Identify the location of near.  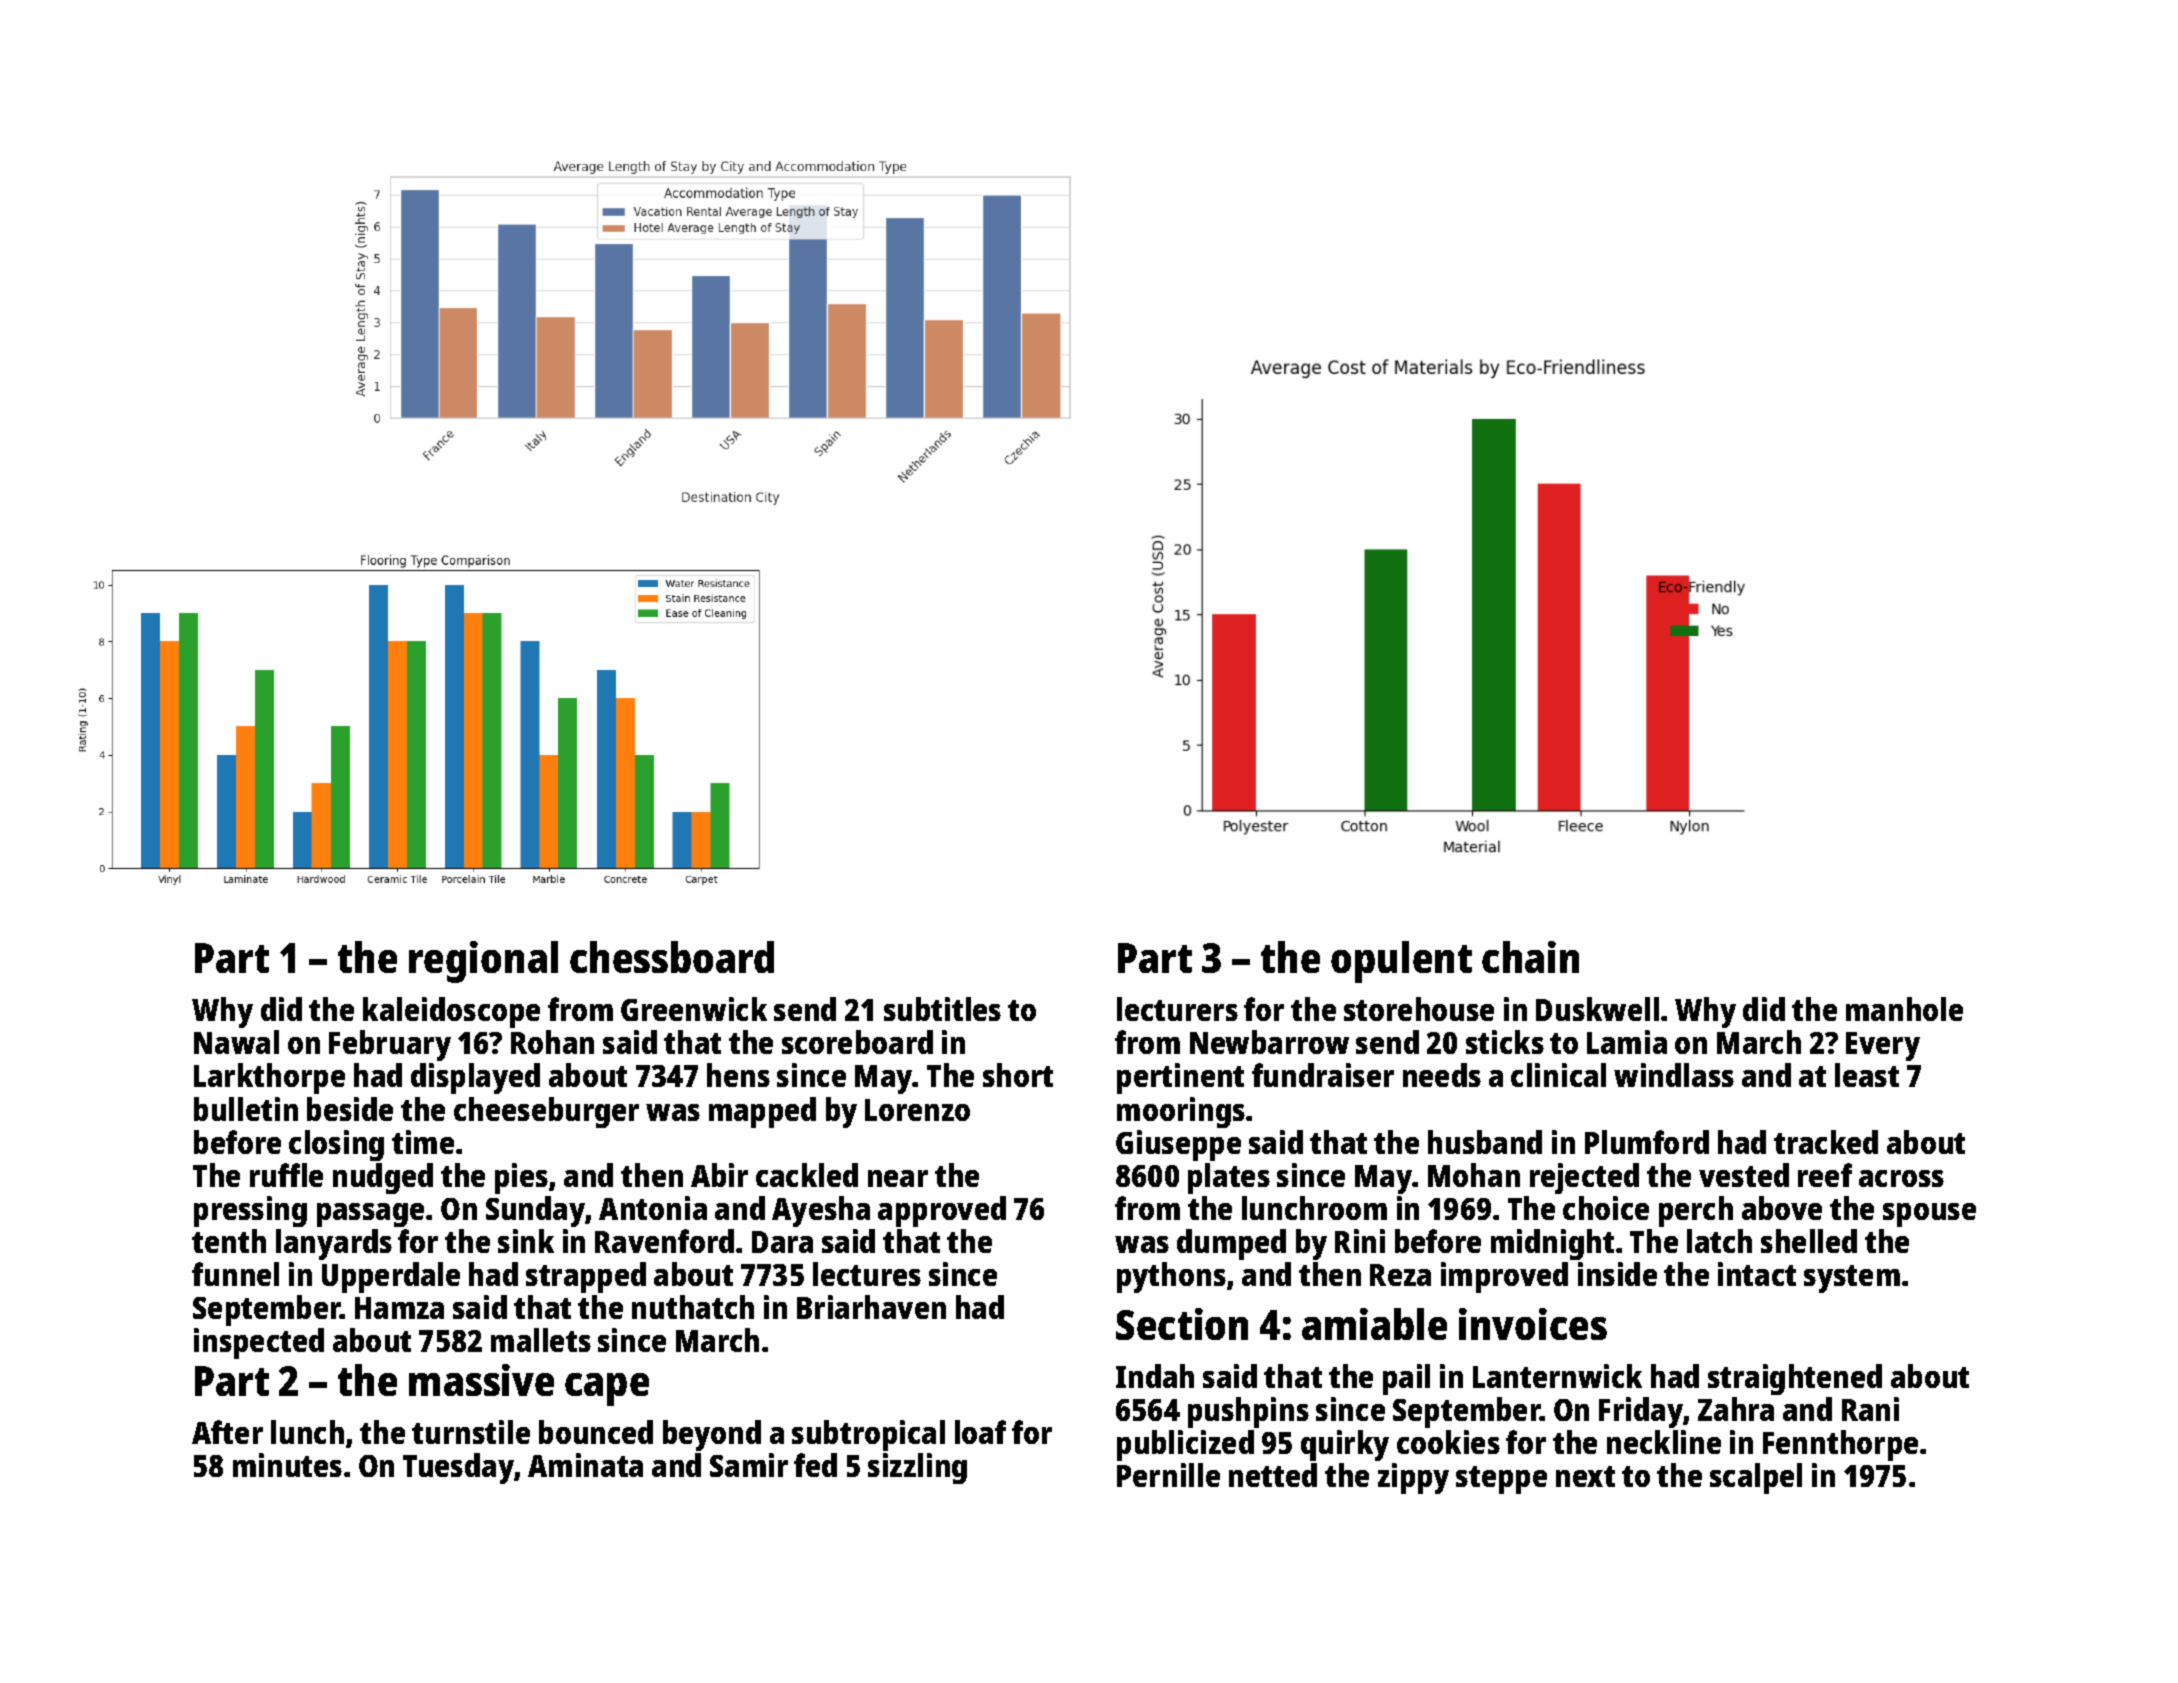
(898, 1178).
